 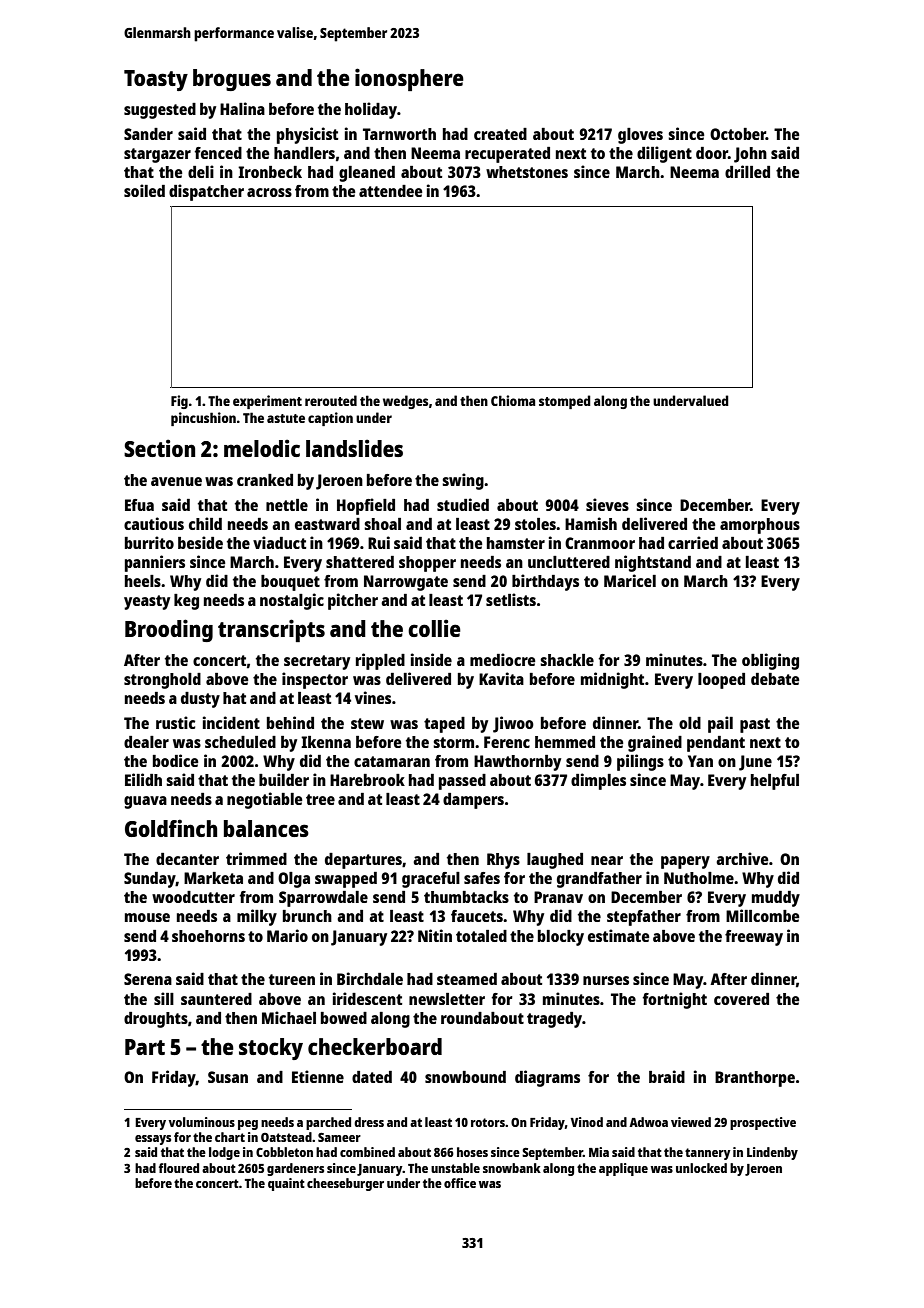 What do you see at coordinates (640, 762) in the image?
I see `pilings` at bounding box center [640, 762].
